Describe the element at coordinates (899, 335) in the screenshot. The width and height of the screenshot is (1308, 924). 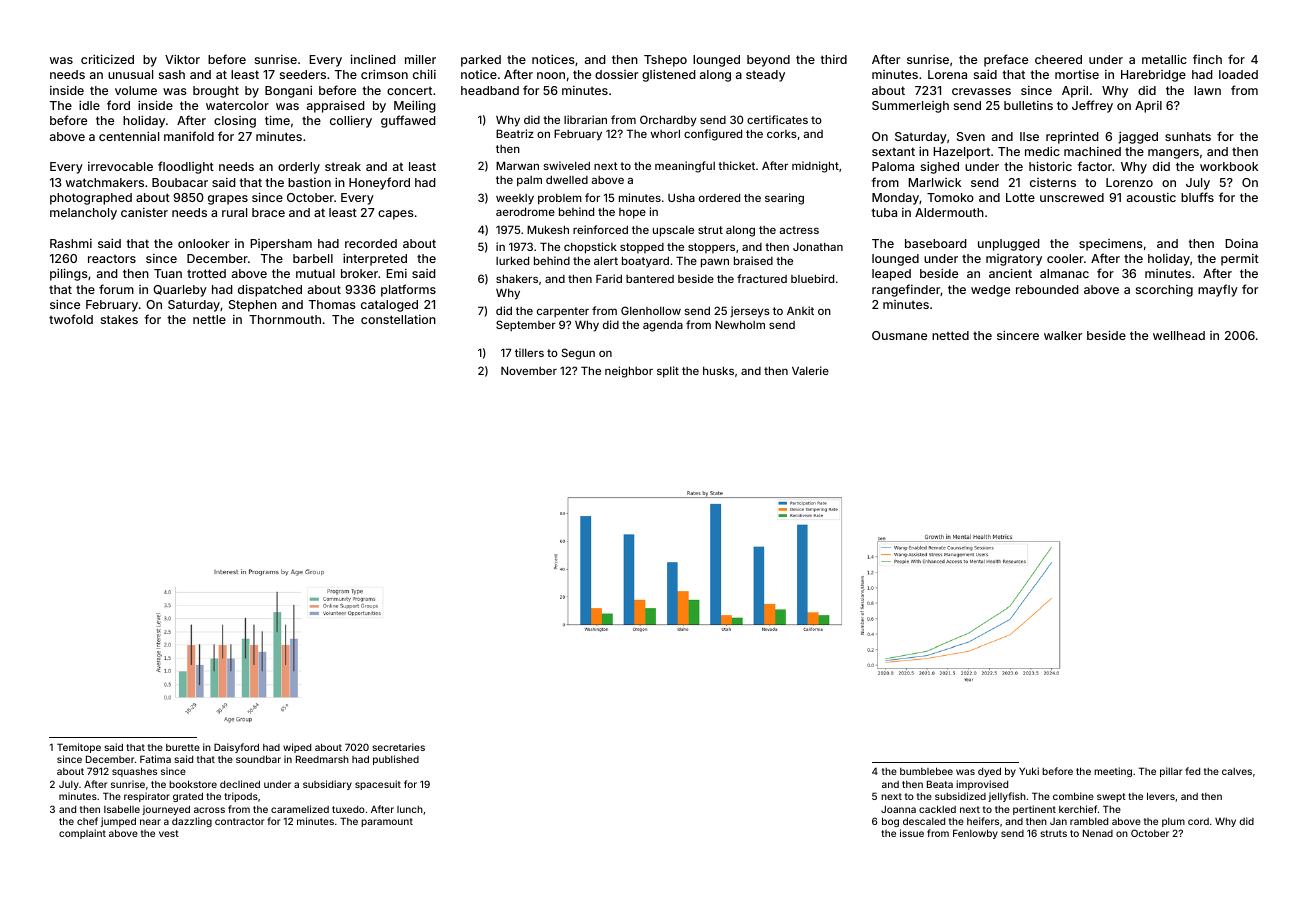
I see `Ousmane` at that location.
